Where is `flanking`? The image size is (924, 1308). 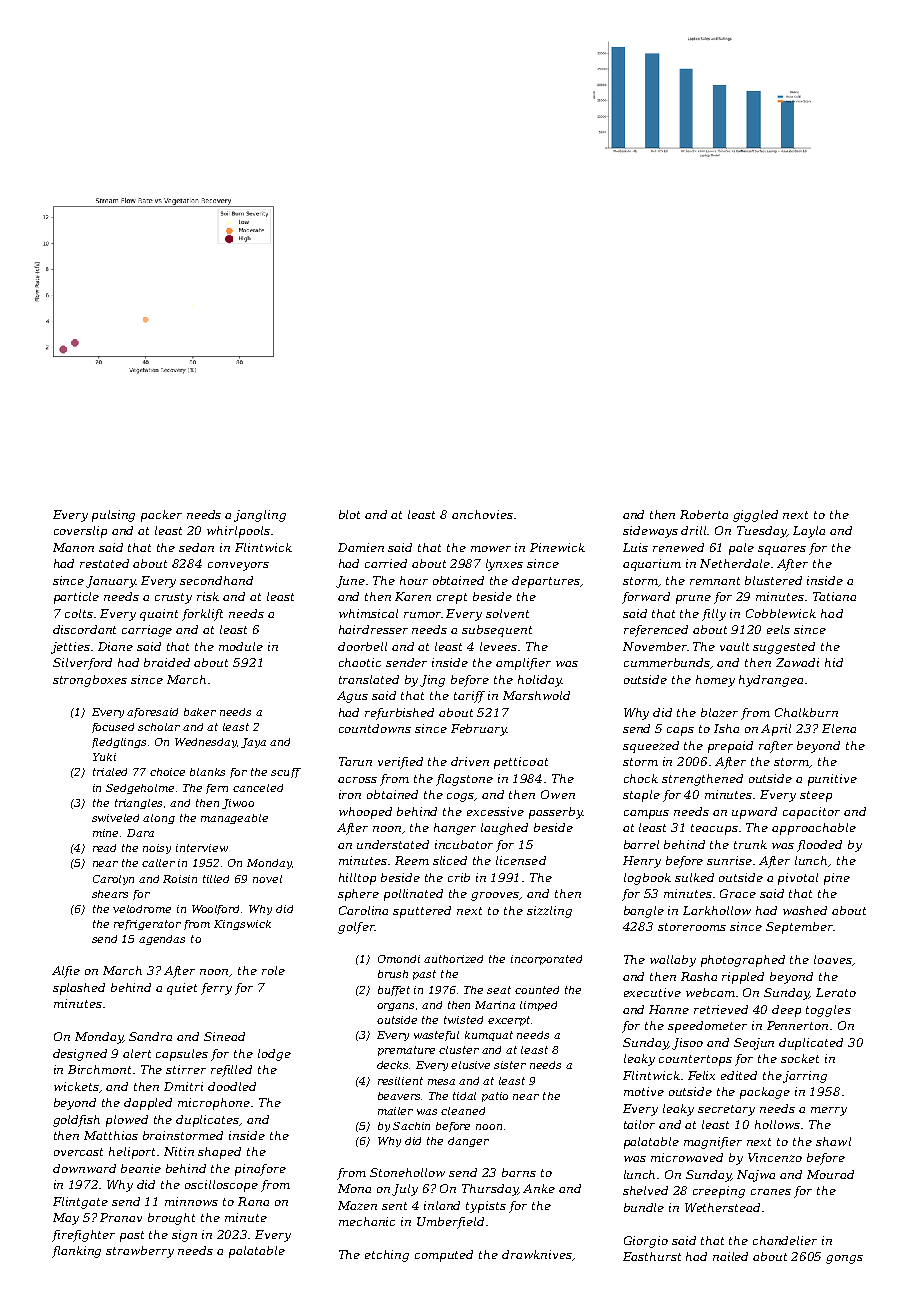 flanking is located at coordinates (76, 1252).
